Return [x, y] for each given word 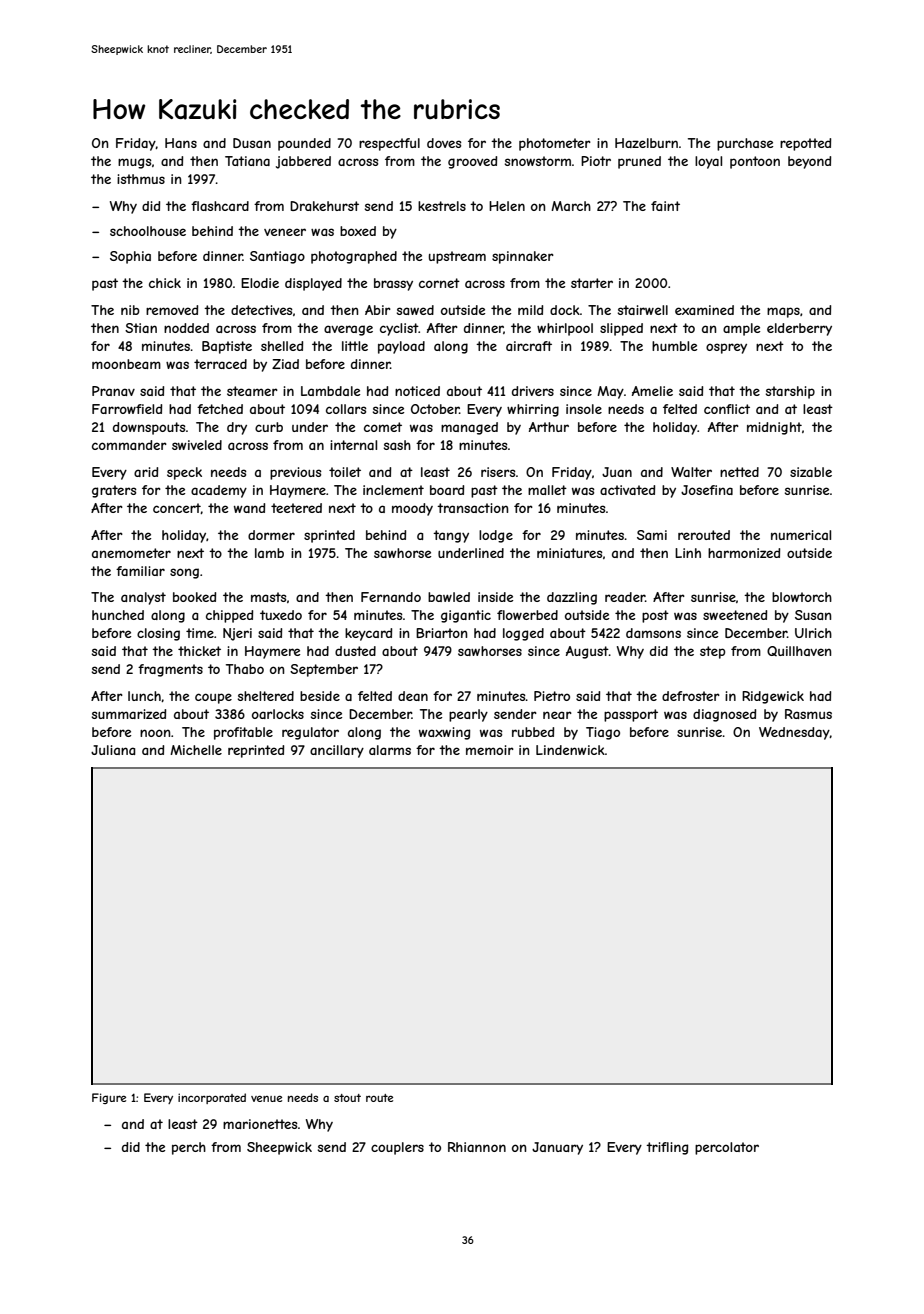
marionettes [260, 1124]
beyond [809, 162]
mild [530, 310]
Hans [181, 143]
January [557, 1148]
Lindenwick [570, 750]
